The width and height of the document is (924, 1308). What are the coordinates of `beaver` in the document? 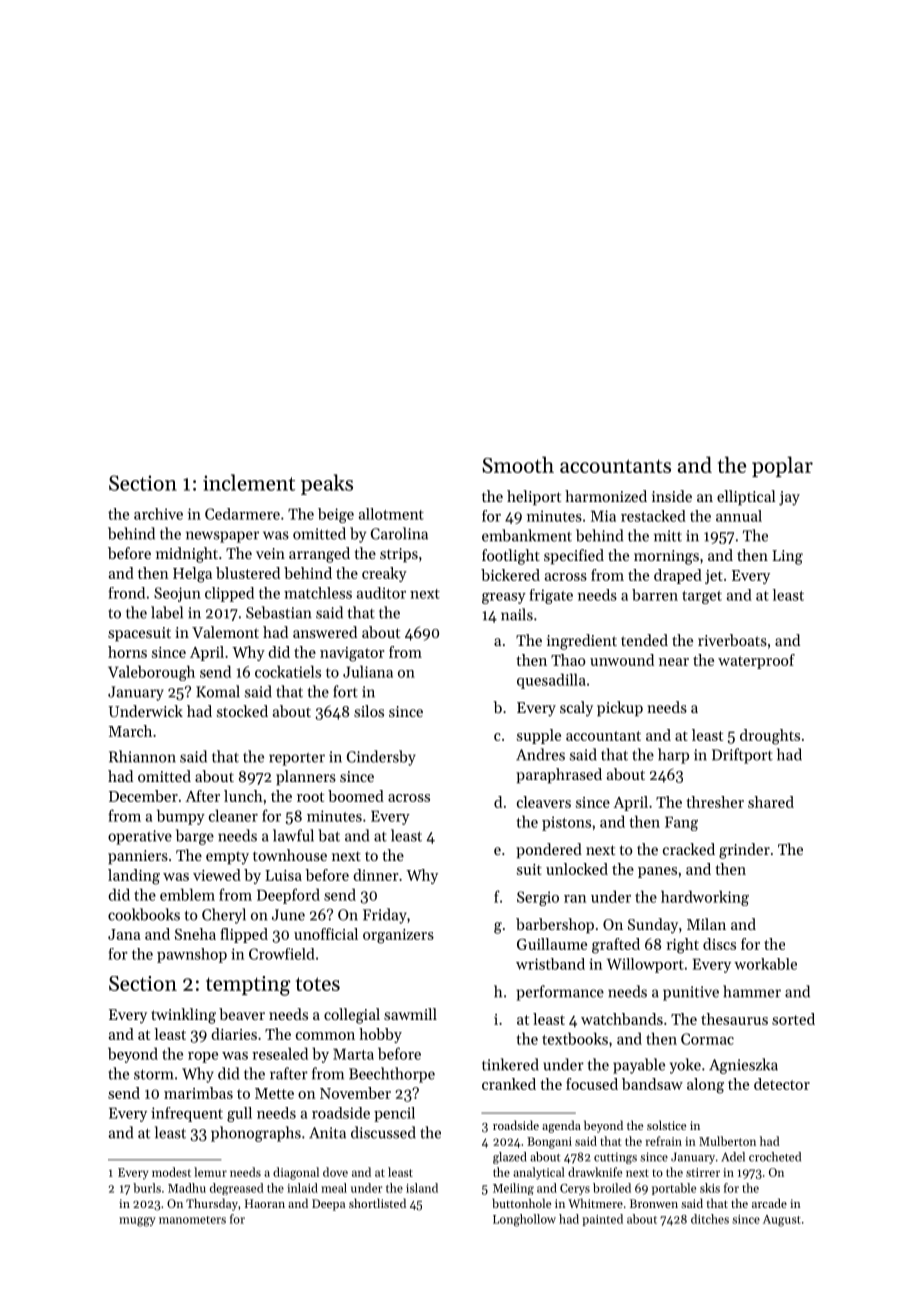 It's located at (242, 1014).
